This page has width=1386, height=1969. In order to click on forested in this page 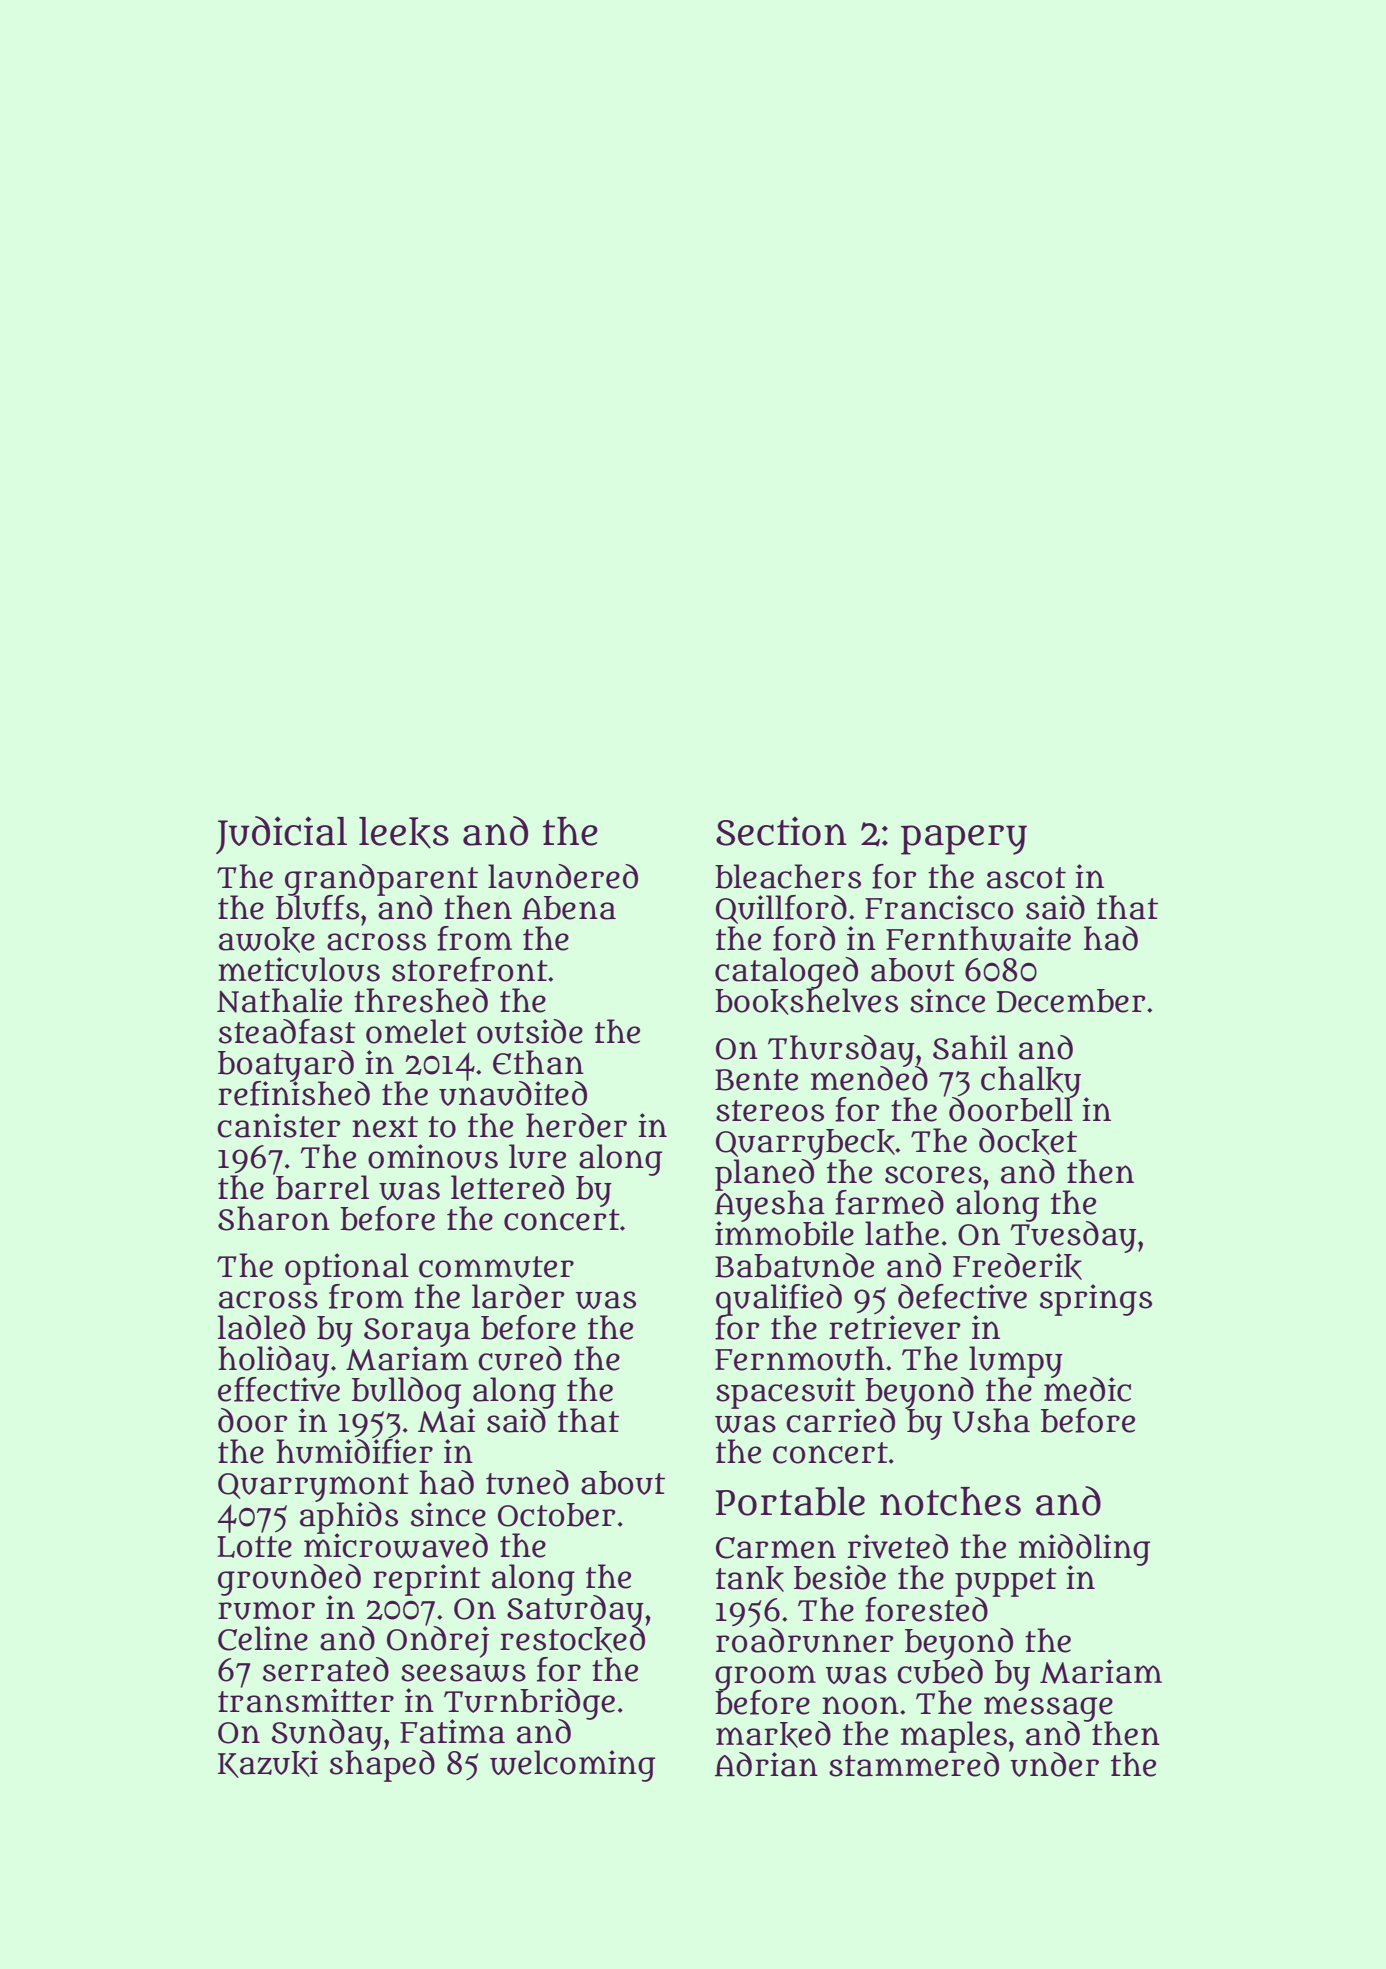, I will do `click(926, 1609)`.
